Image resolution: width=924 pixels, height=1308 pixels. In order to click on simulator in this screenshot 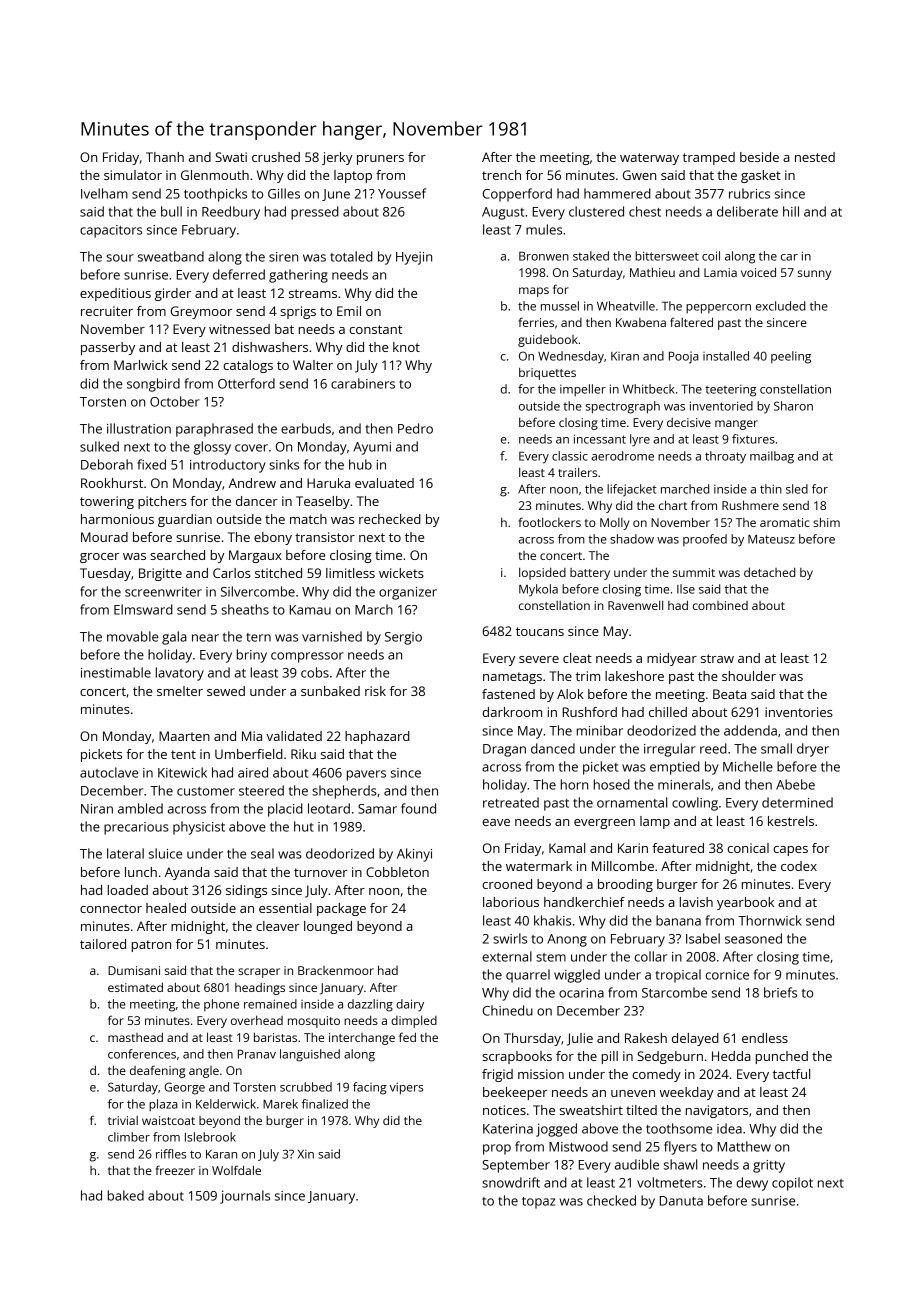, I will do `click(133, 175)`.
